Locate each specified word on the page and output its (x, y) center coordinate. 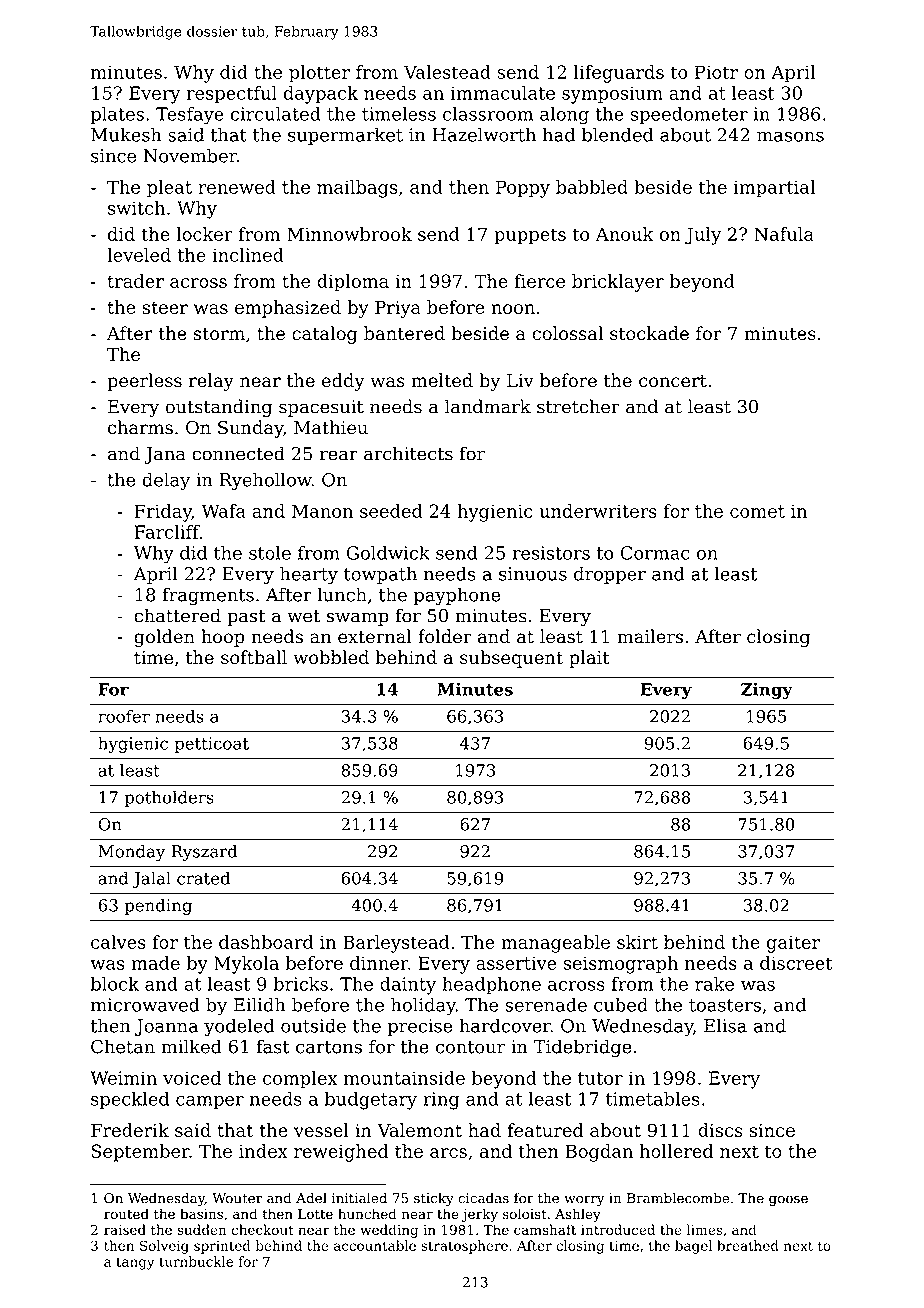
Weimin (123, 1078)
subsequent (511, 659)
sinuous (533, 574)
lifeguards (619, 74)
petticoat (211, 745)
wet (303, 616)
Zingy (767, 691)
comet (757, 511)
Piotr (716, 72)
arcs (448, 1153)
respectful (232, 95)
